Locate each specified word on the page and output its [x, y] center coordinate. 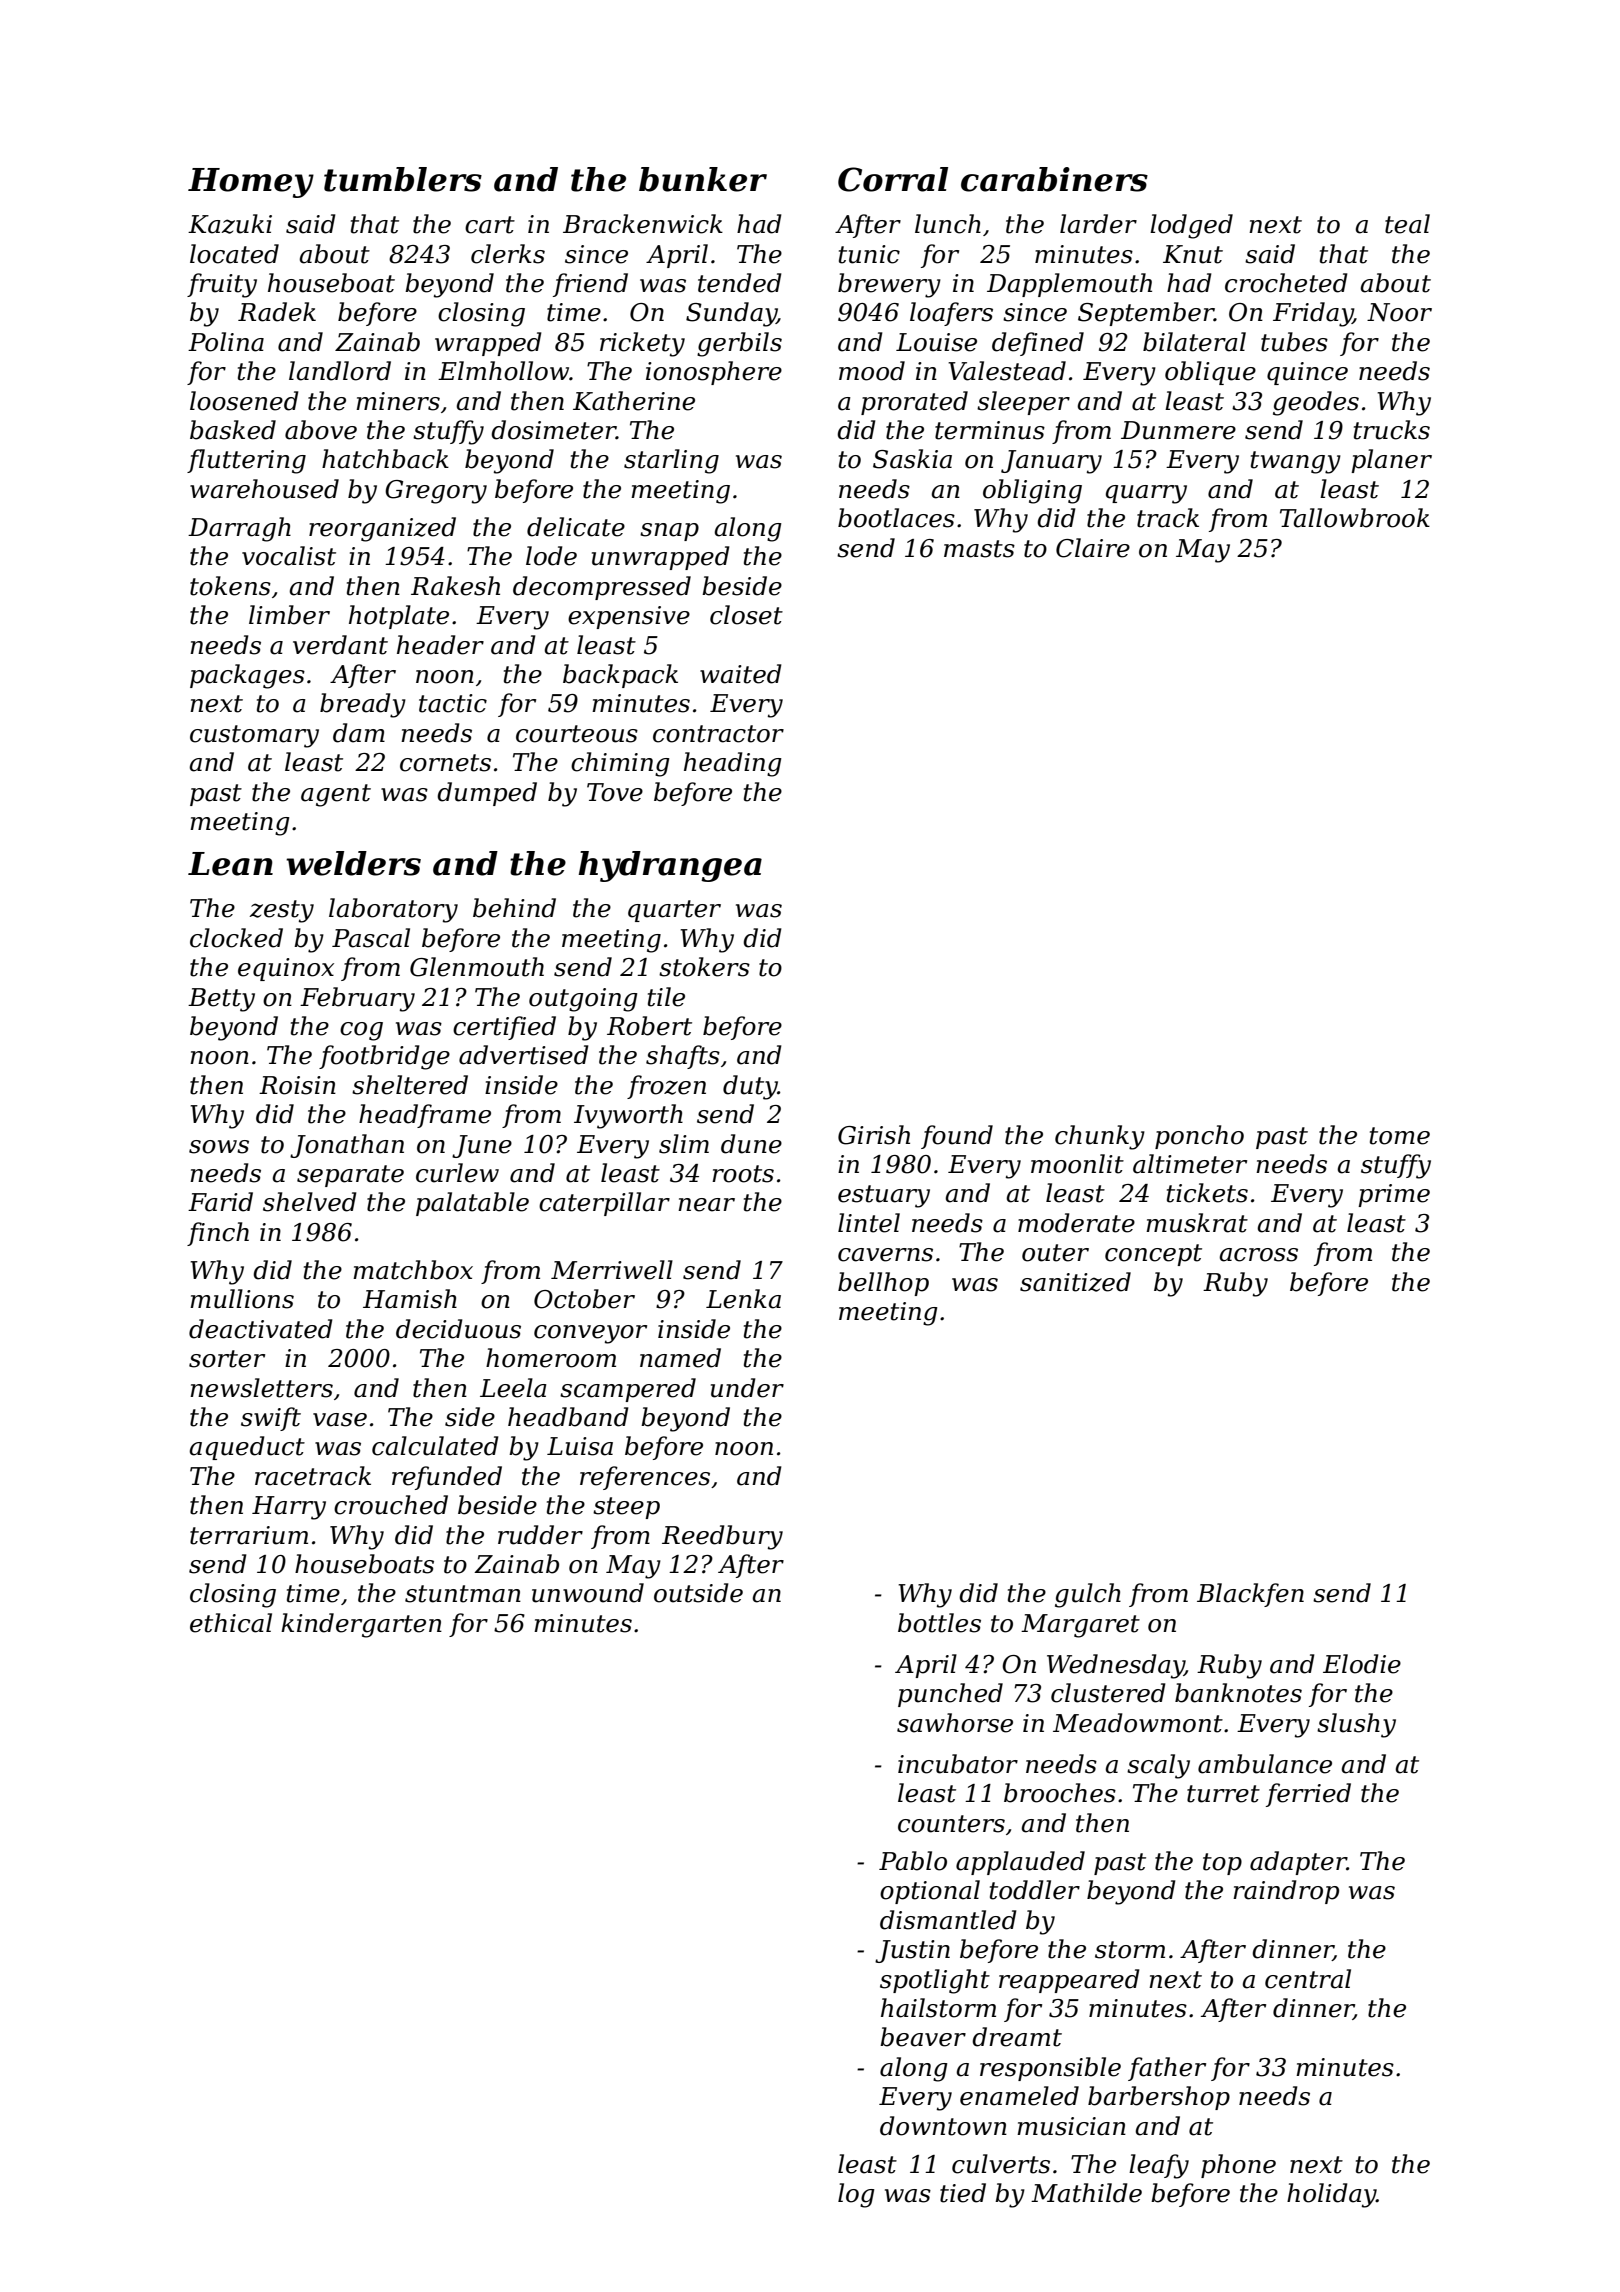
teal [1407, 224]
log [856, 2195]
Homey [251, 183]
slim [684, 1144]
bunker [703, 179]
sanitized [1075, 1282]
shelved [310, 1202]
